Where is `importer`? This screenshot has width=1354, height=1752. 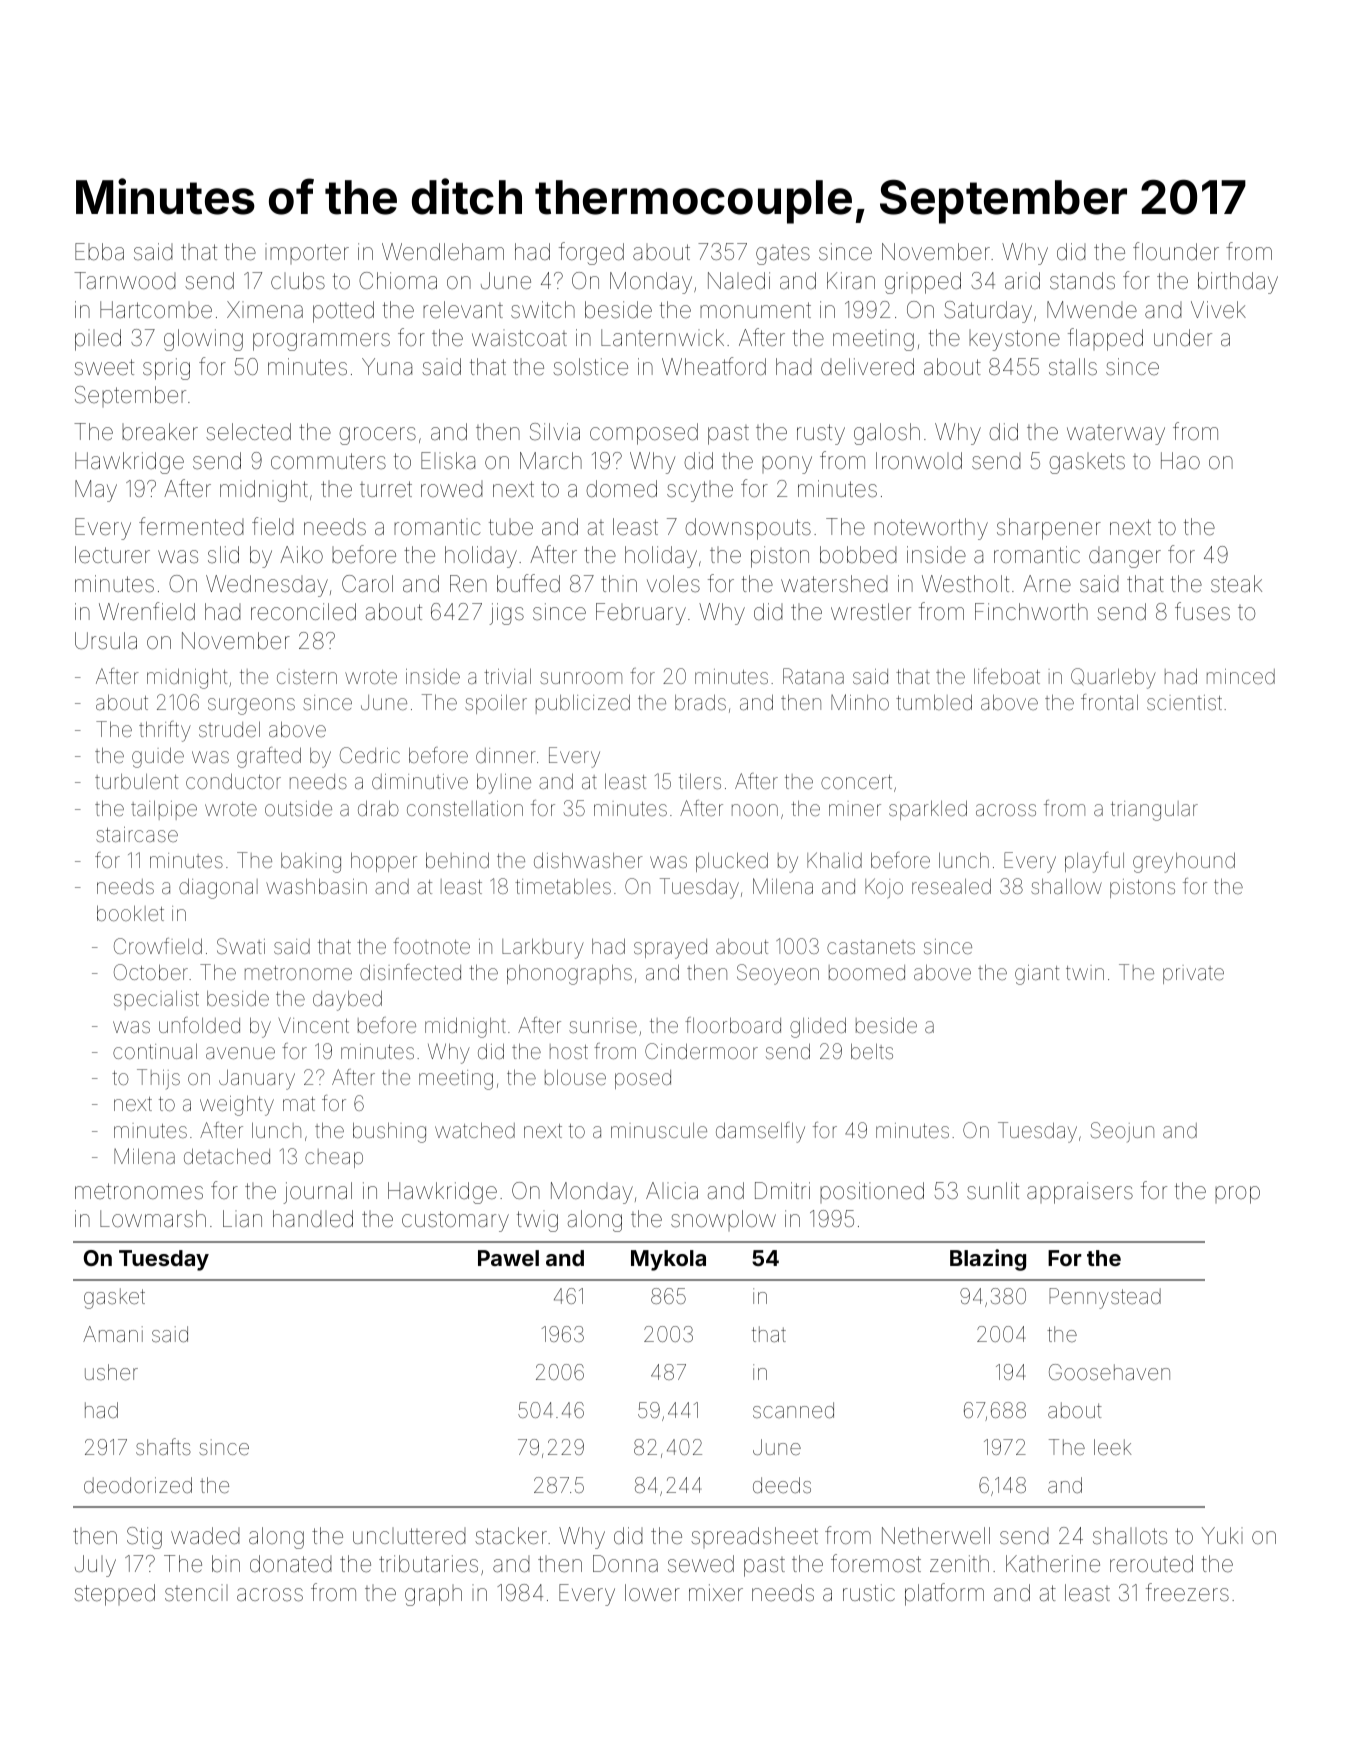
importer is located at coordinates (307, 253).
